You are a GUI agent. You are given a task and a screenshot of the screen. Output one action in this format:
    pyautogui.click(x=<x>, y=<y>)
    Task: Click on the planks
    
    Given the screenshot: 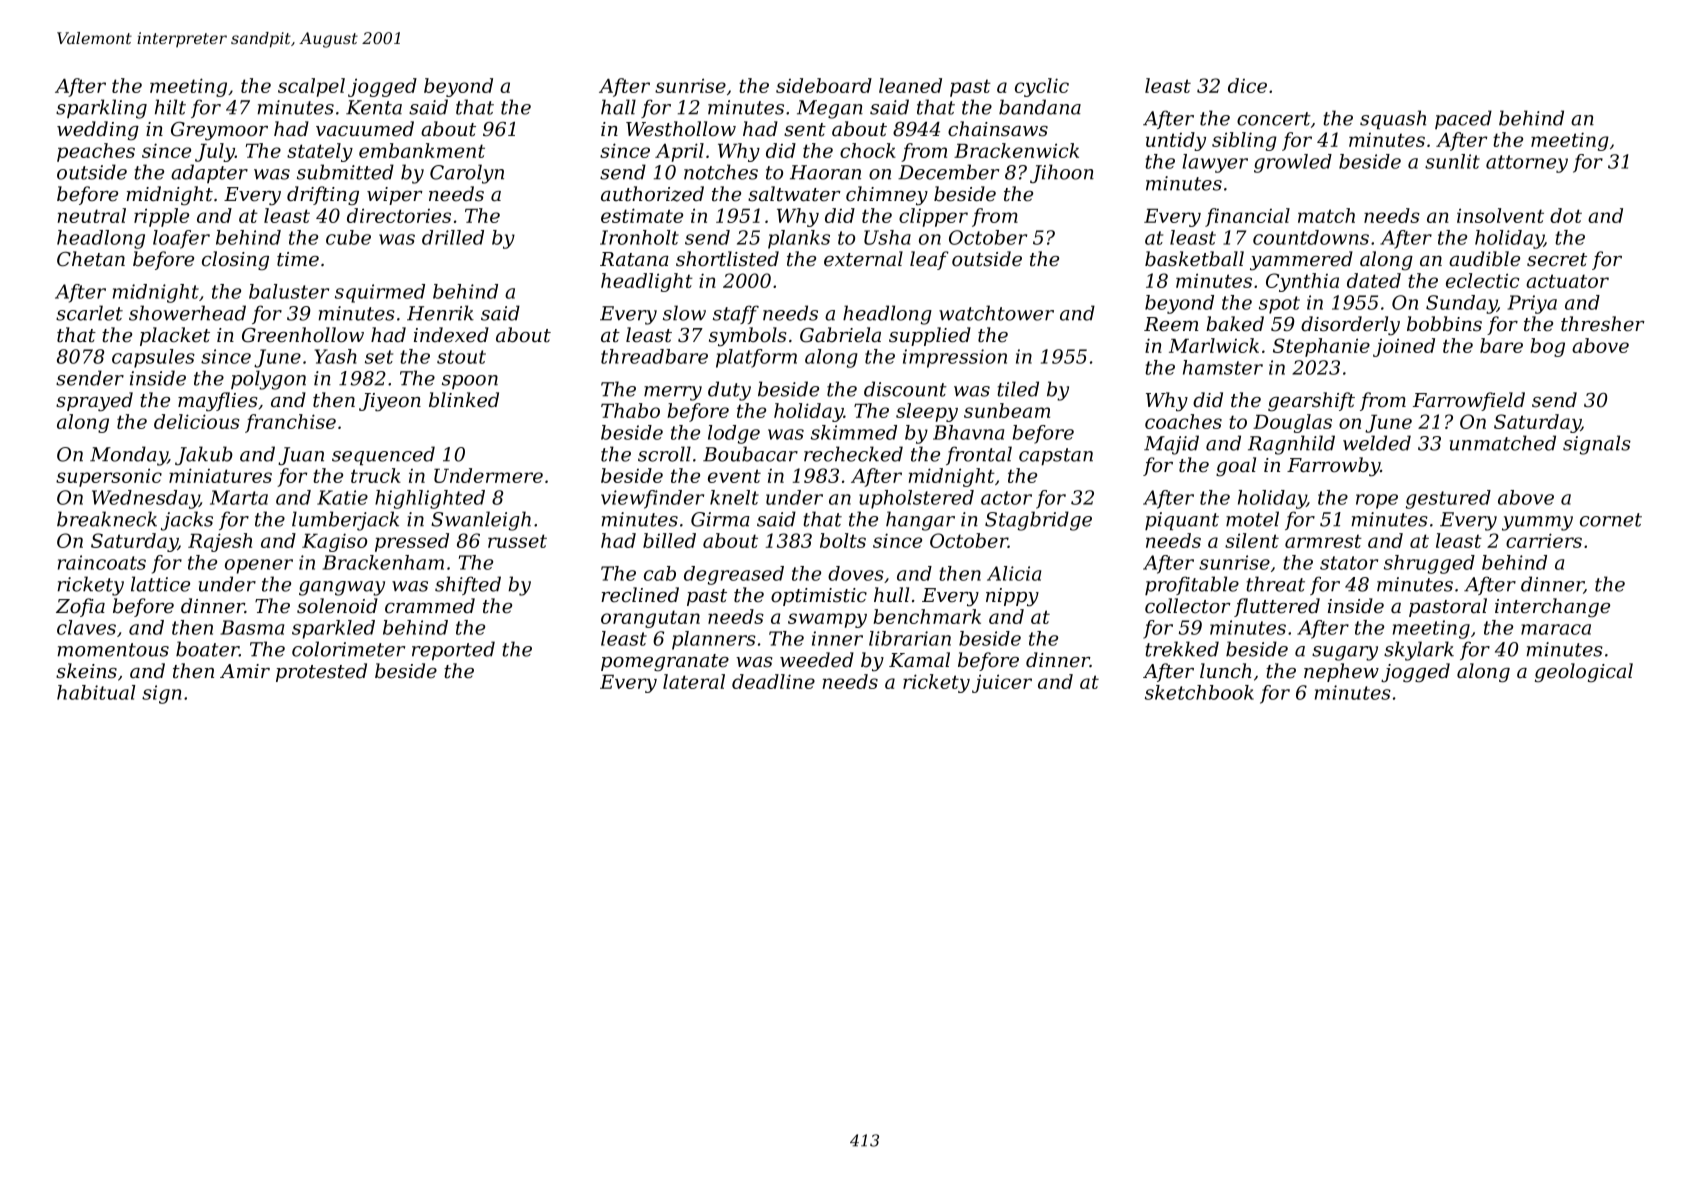 What is the action you would take?
    pyautogui.click(x=799, y=239)
